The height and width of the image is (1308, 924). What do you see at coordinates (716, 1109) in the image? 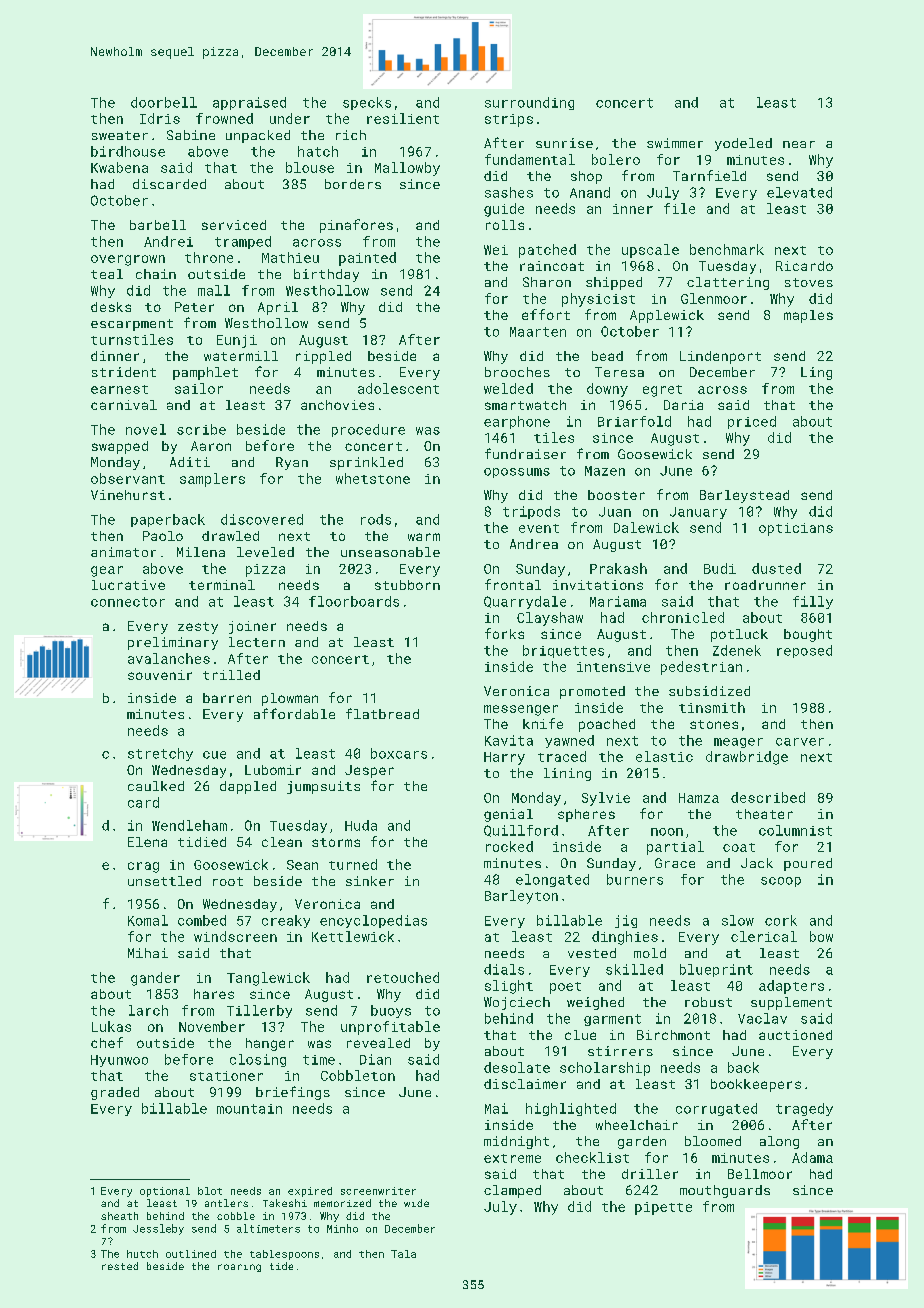
I see `corrugated` at bounding box center [716, 1109].
